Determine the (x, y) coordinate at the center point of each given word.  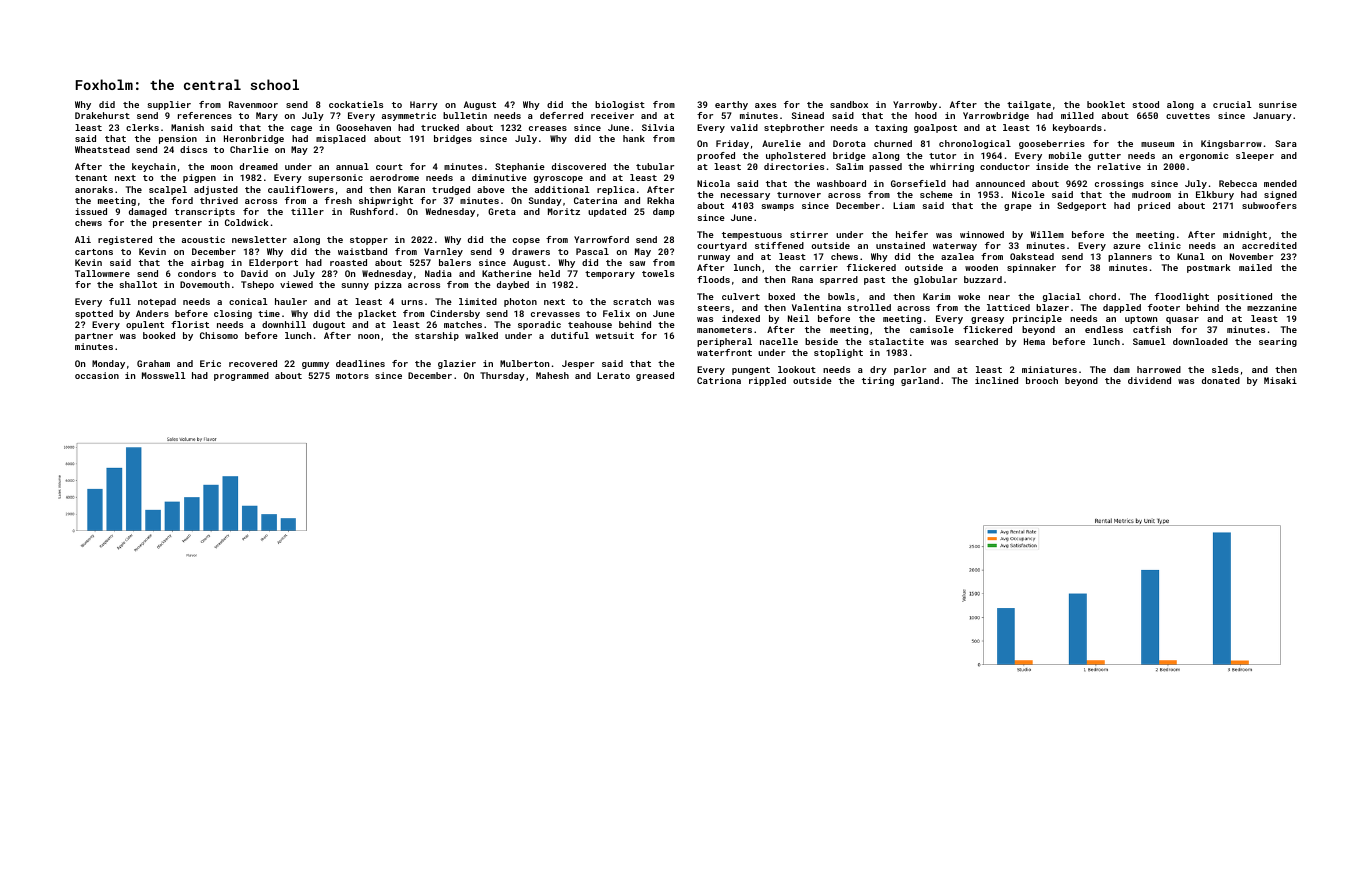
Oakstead (1032, 256)
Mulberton (524, 363)
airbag (207, 263)
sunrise (1278, 104)
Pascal (592, 251)
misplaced (341, 139)
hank (634, 138)
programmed (241, 376)
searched (976, 341)
